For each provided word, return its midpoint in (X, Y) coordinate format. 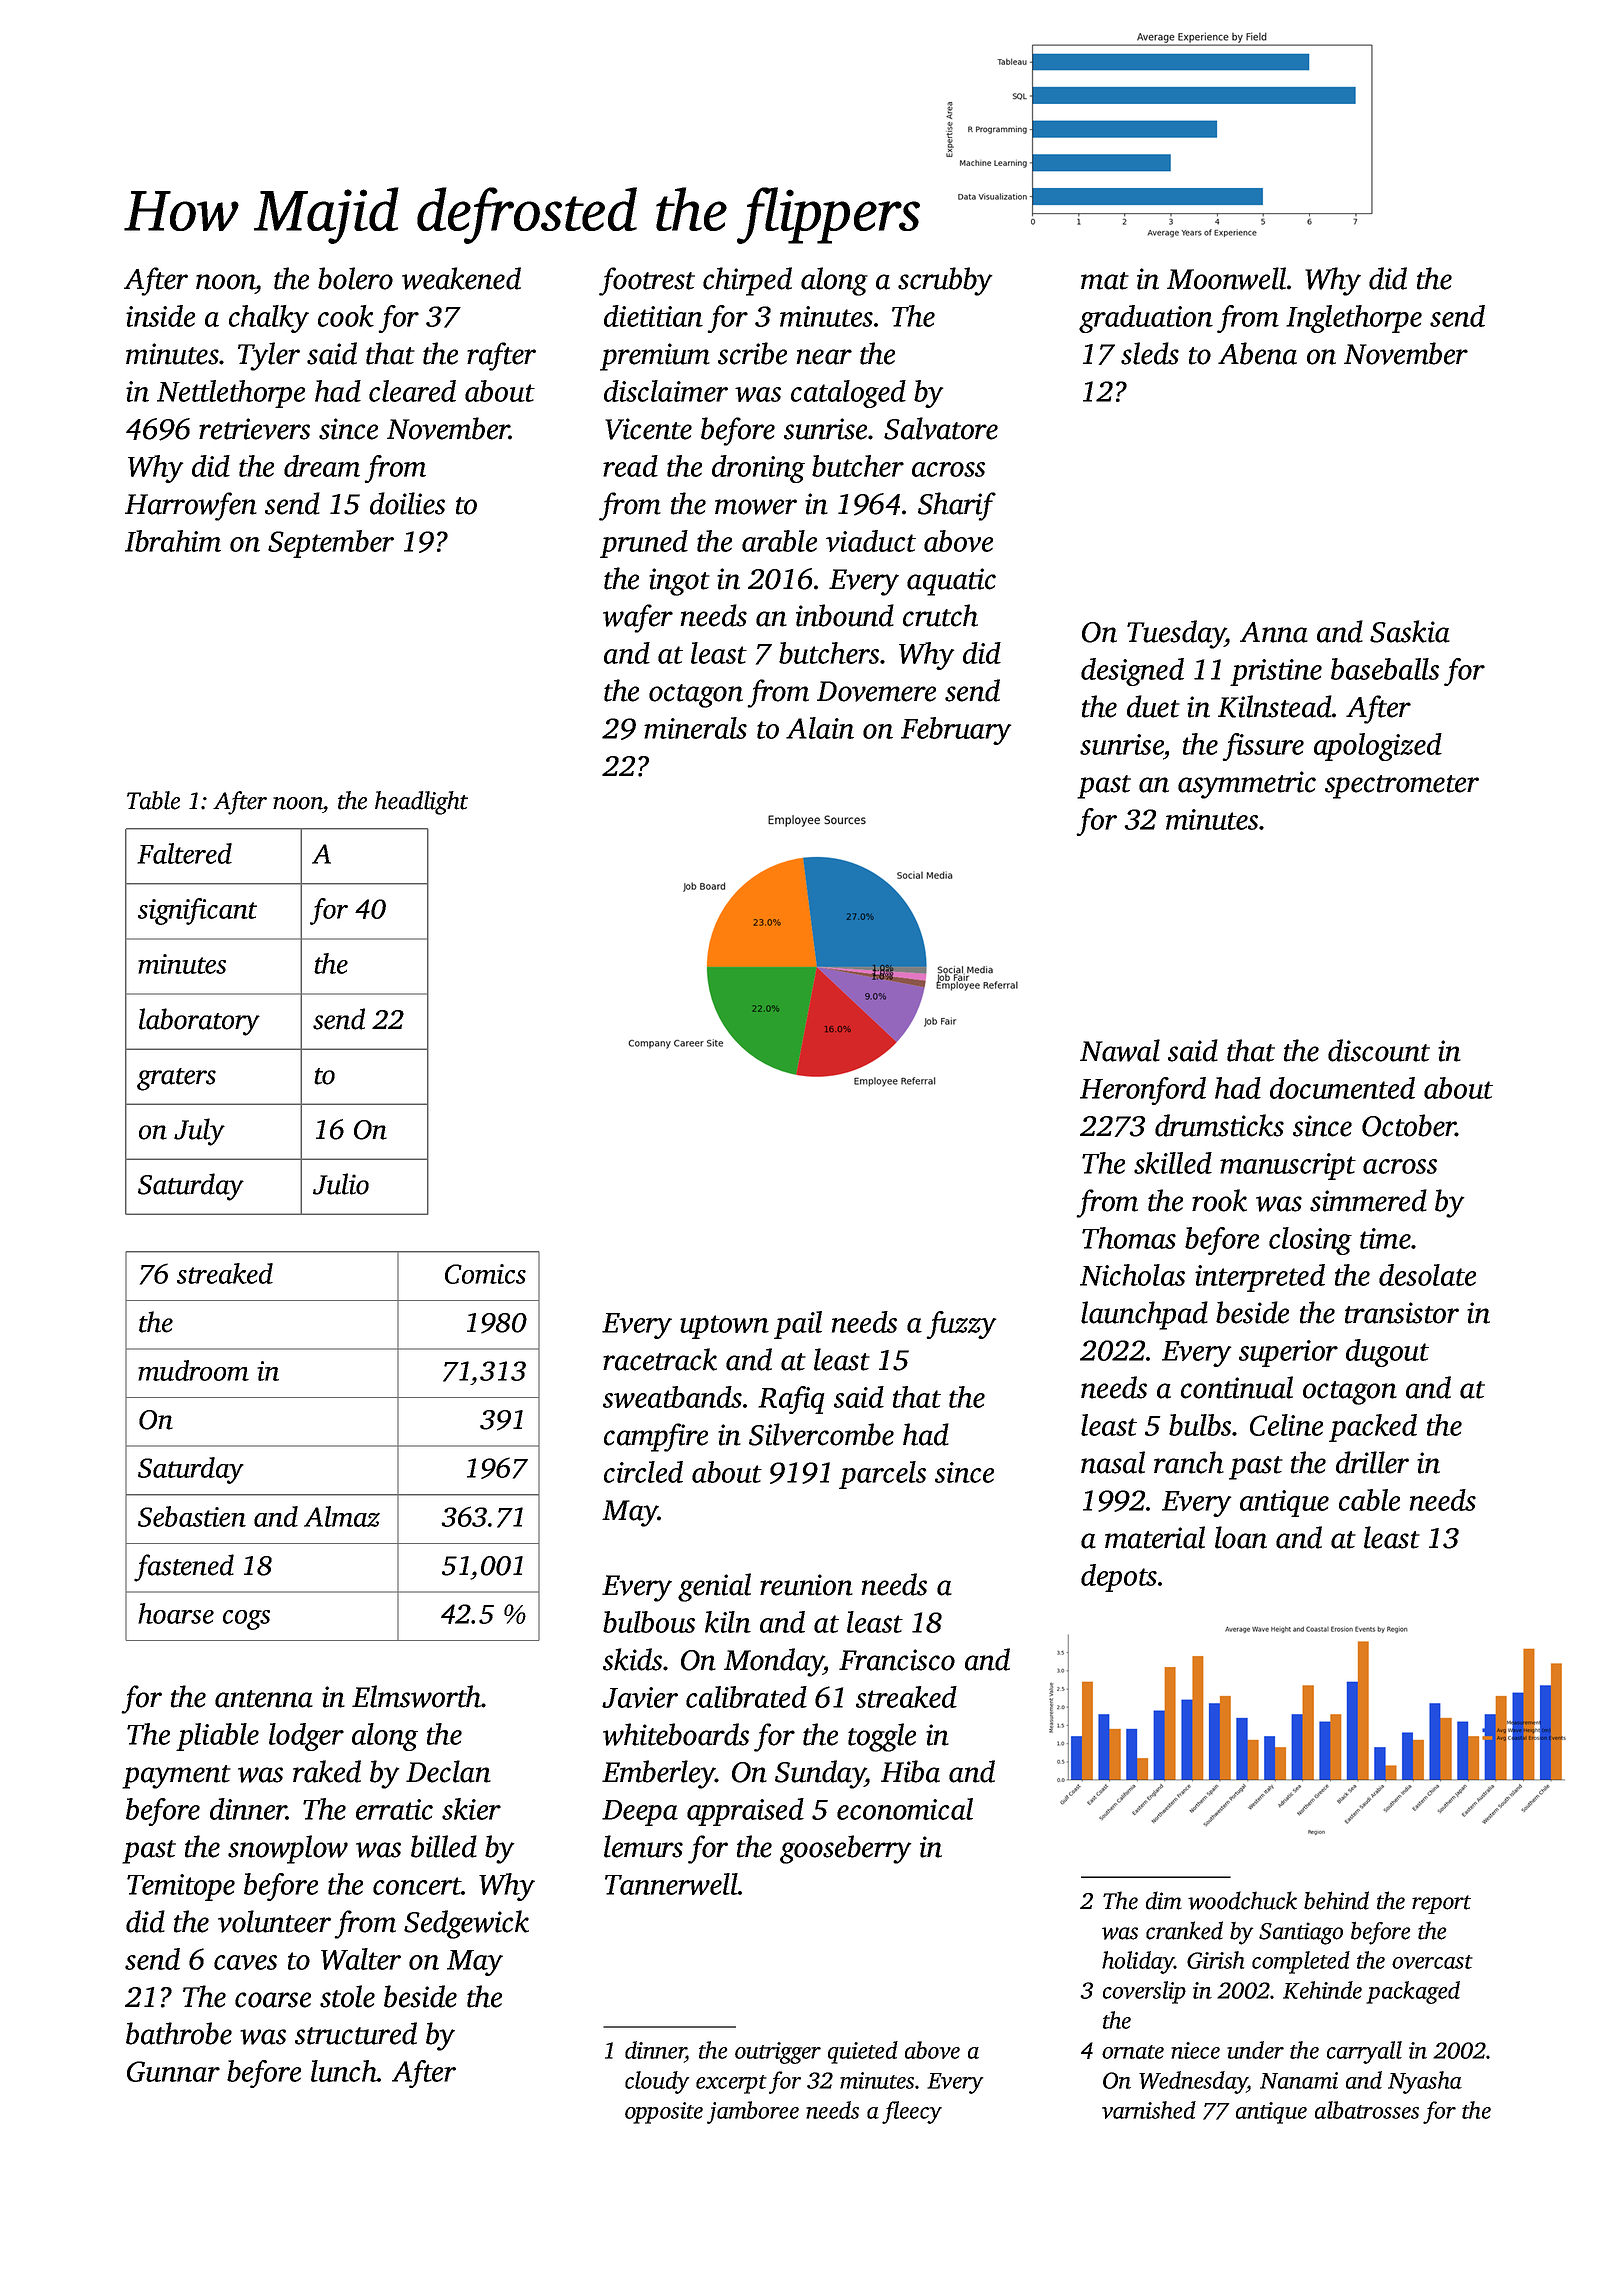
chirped (747, 281)
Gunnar (173, 2071)
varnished (1149, 2110)
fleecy (912, 2112)
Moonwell (1226, 278)
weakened (461, 278)
